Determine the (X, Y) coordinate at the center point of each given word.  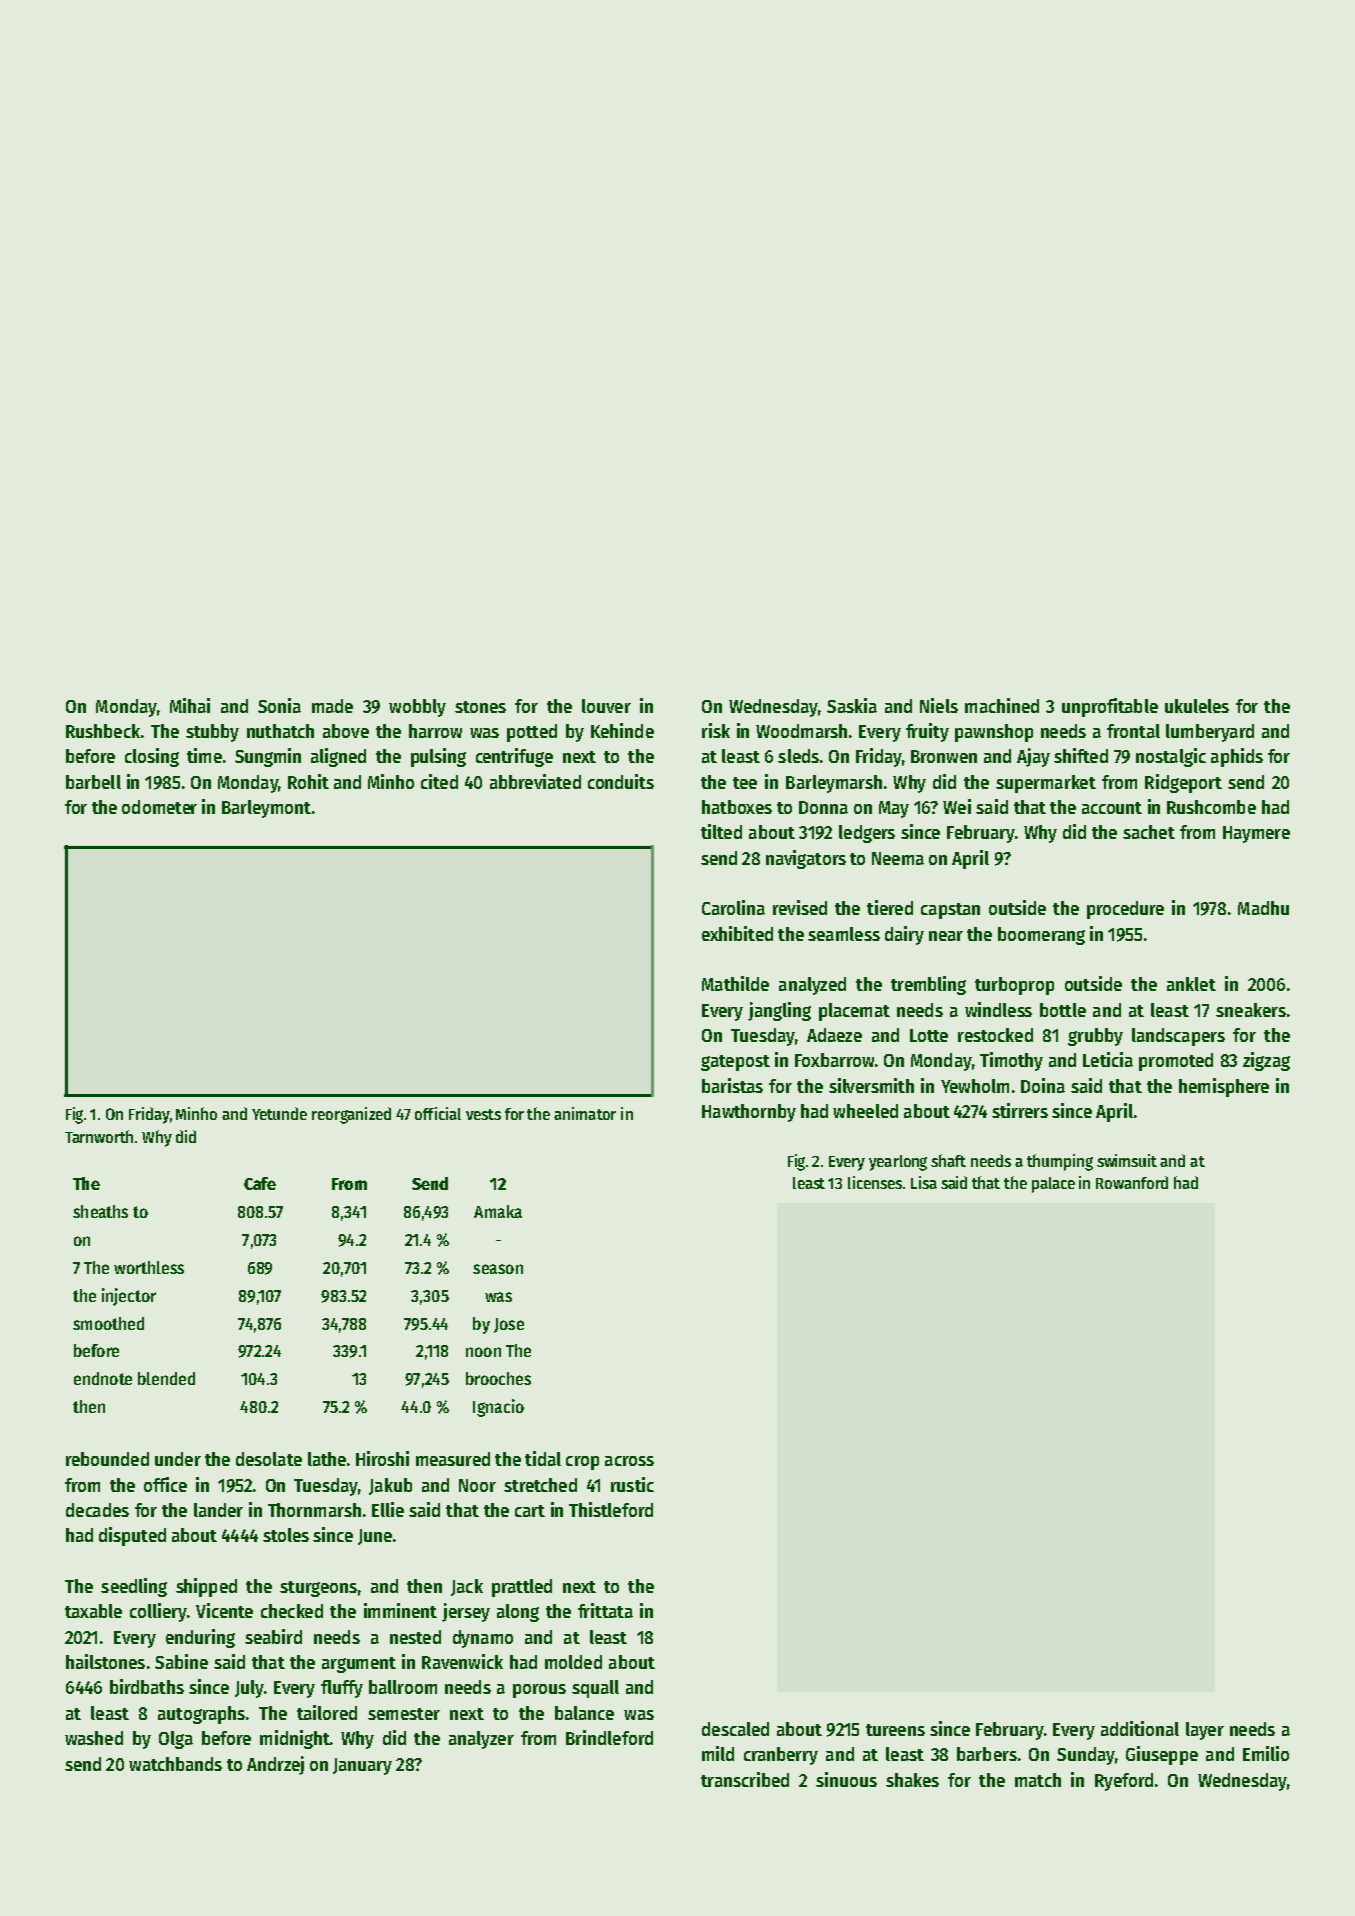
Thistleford (611, 1509)
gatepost (735, 1063)
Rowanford (1132, 1182)
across (629, 1461)
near (946, 936)
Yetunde (279, 1113)
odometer (159, 807)
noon (483, 1352)
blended (166, 1378)
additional (1140, 1728)
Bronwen (944, 756)
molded (573, 1662)
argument (359, 1665)
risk (716, 730)
